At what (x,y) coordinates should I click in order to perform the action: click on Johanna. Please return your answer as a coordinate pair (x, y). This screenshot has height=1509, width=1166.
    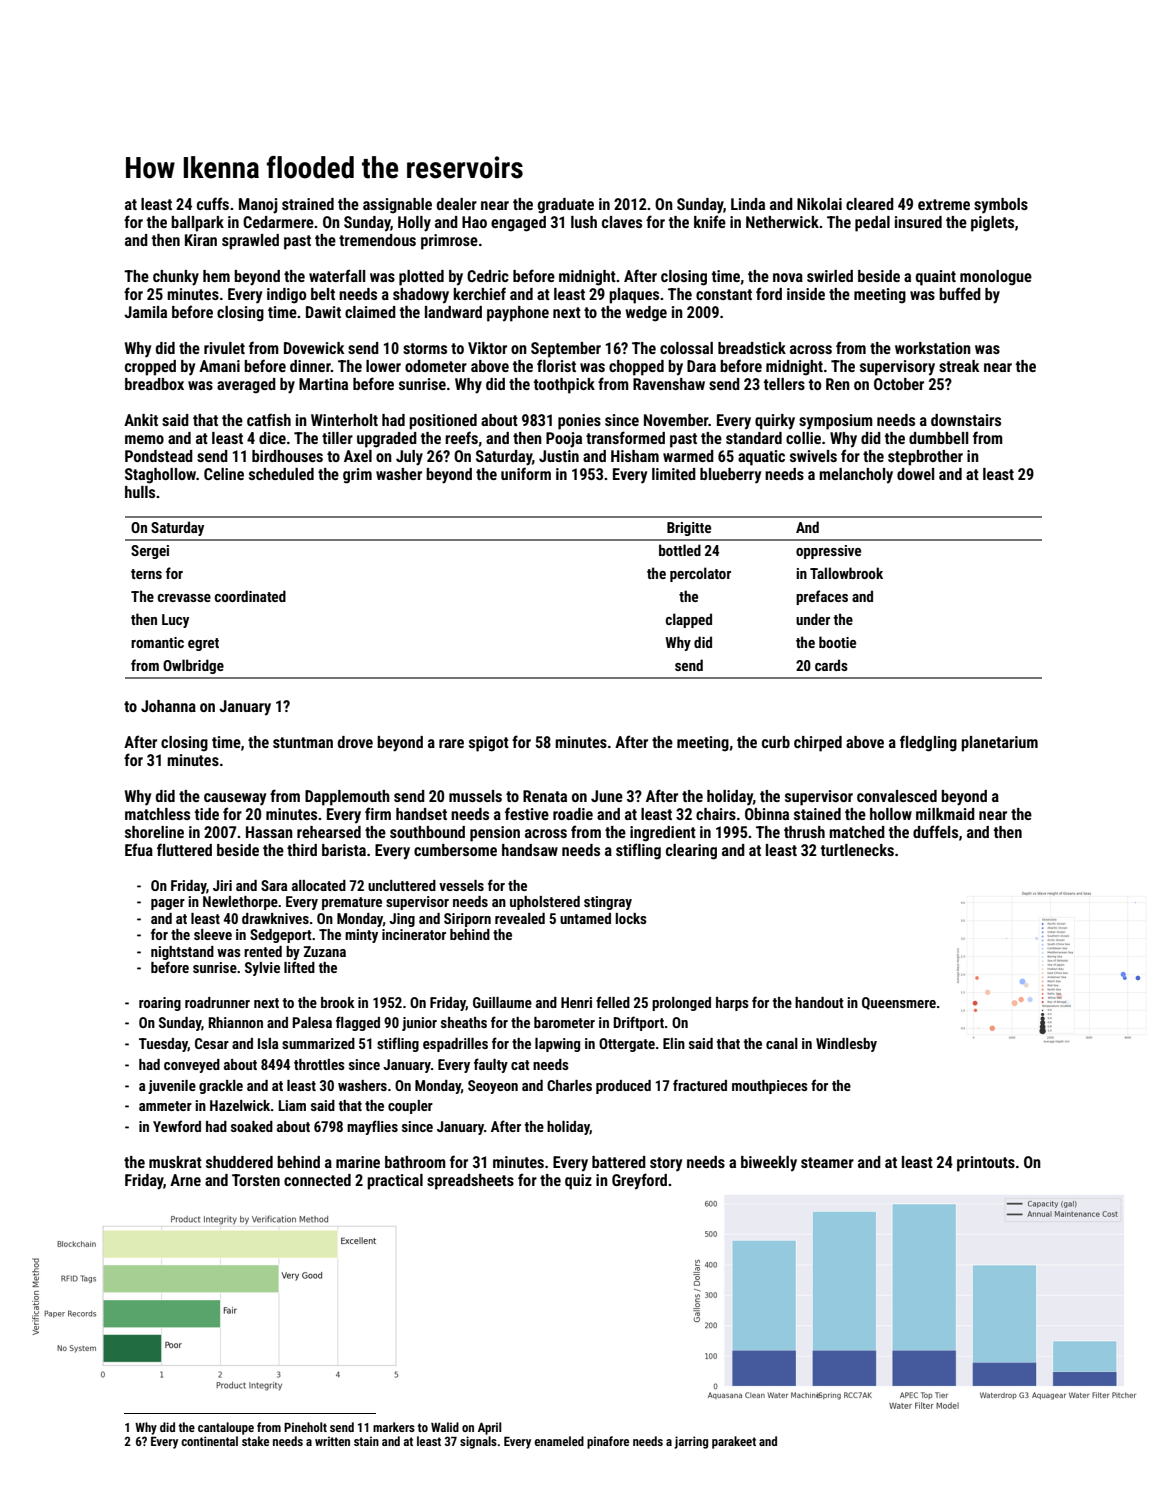
    Looking at the image, I should click on (168, 706).
